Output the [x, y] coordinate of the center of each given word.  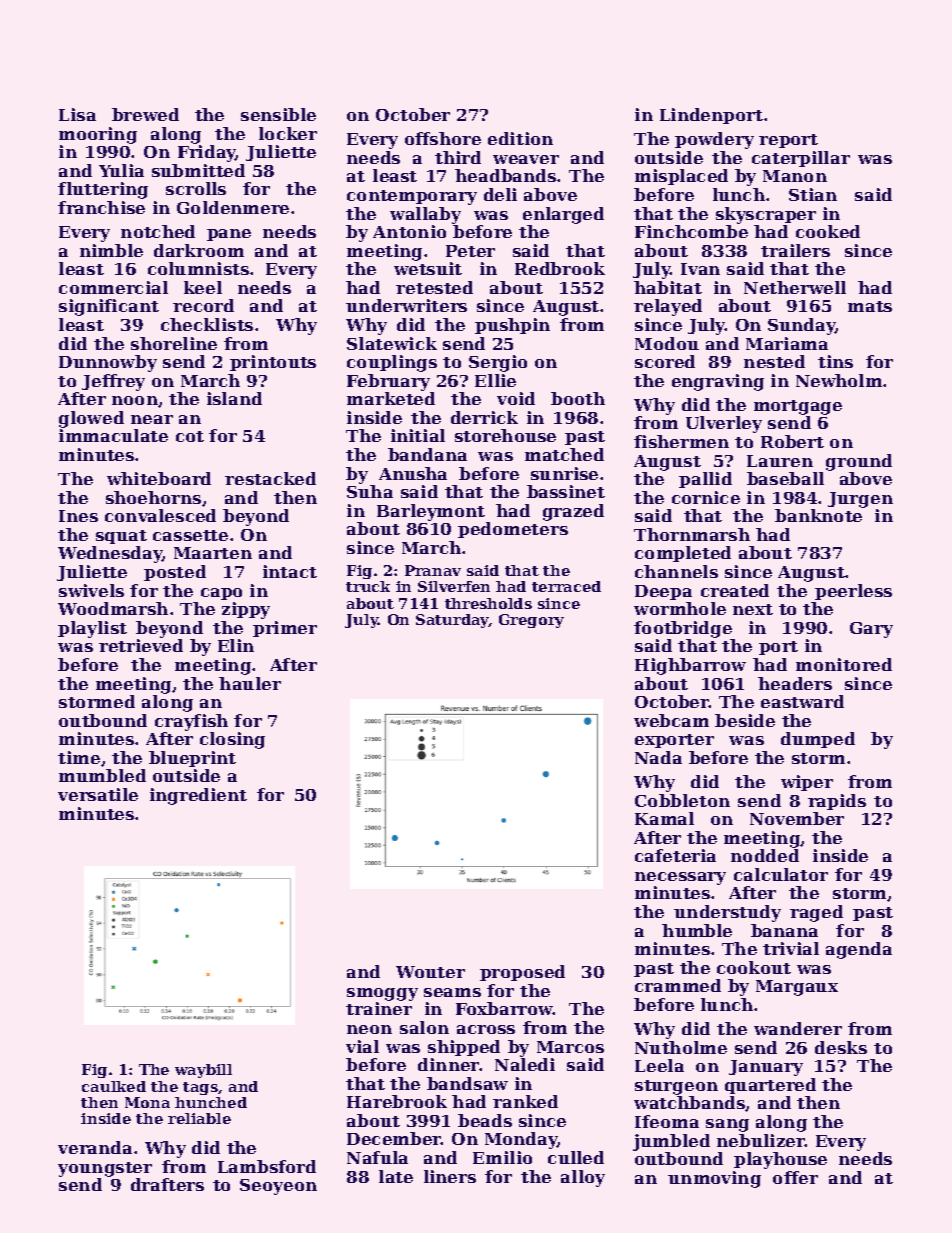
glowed [91, 419]
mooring [98, 135]
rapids [837, 802]
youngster [105, 1169]
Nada [658, 757]
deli [500, 194]
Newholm [839, 380]
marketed [391, 398]
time [79, 757]
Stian [813, 194]
